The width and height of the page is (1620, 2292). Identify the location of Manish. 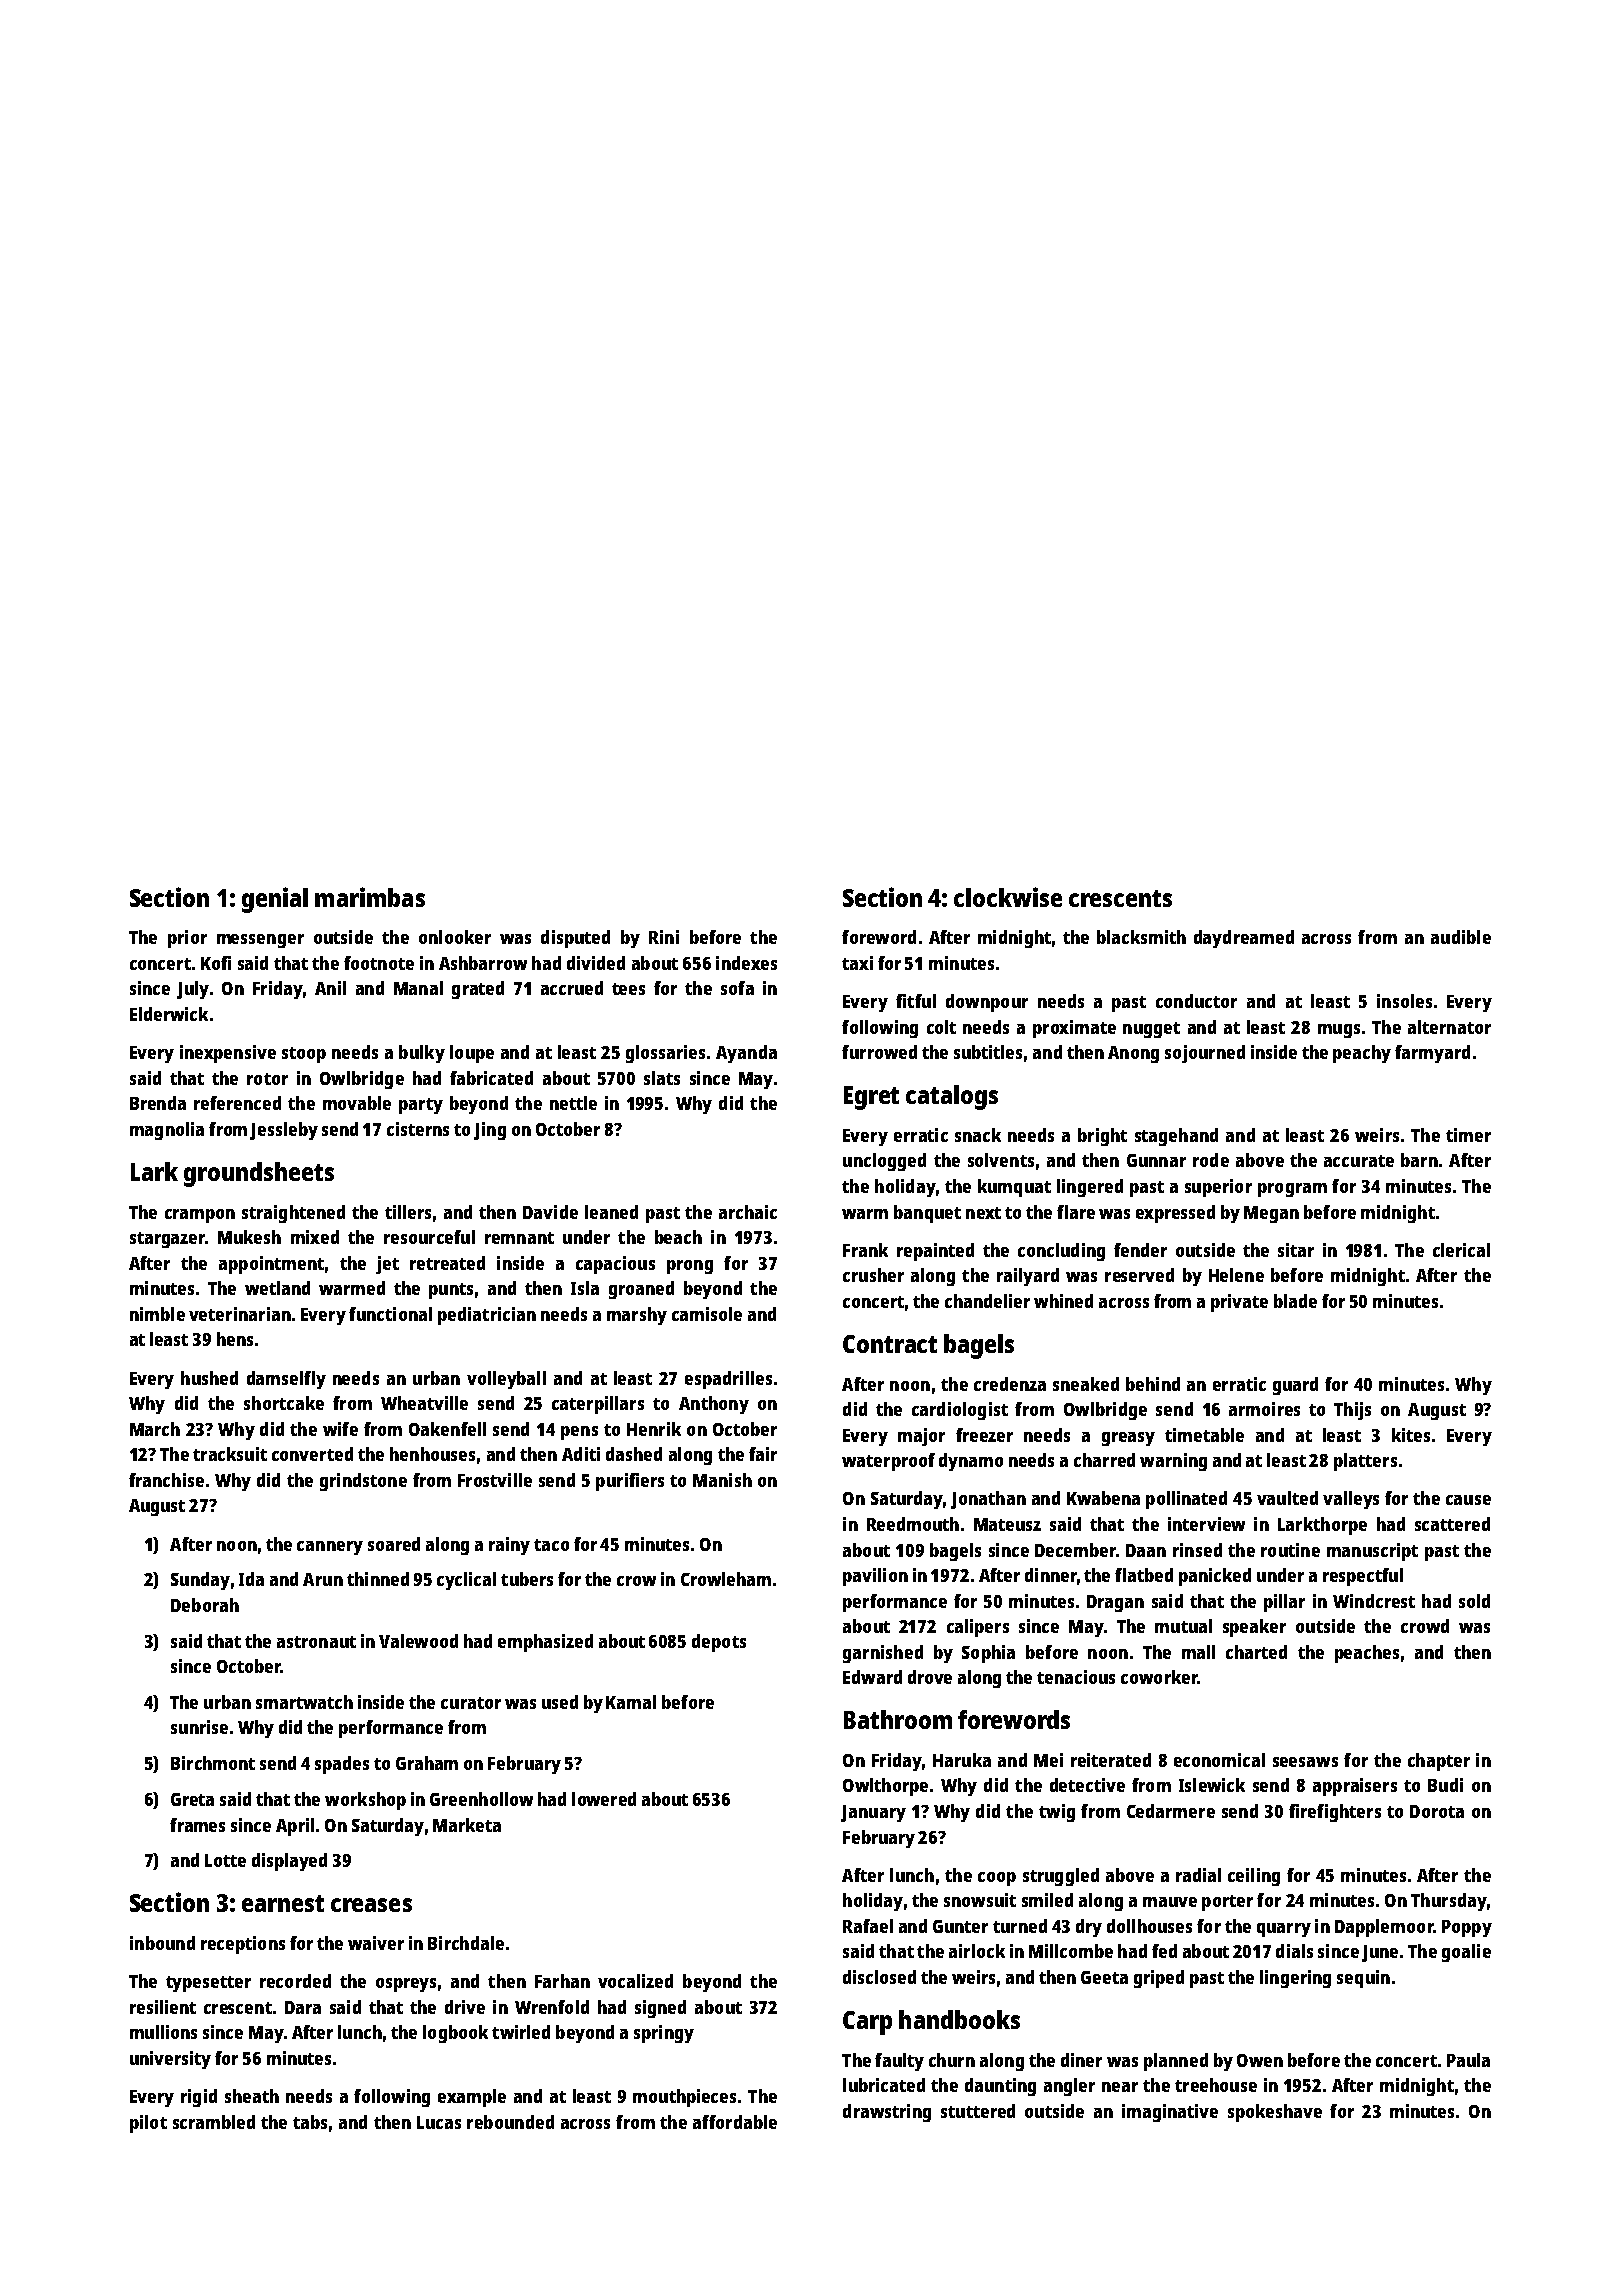
(722, 1480).
